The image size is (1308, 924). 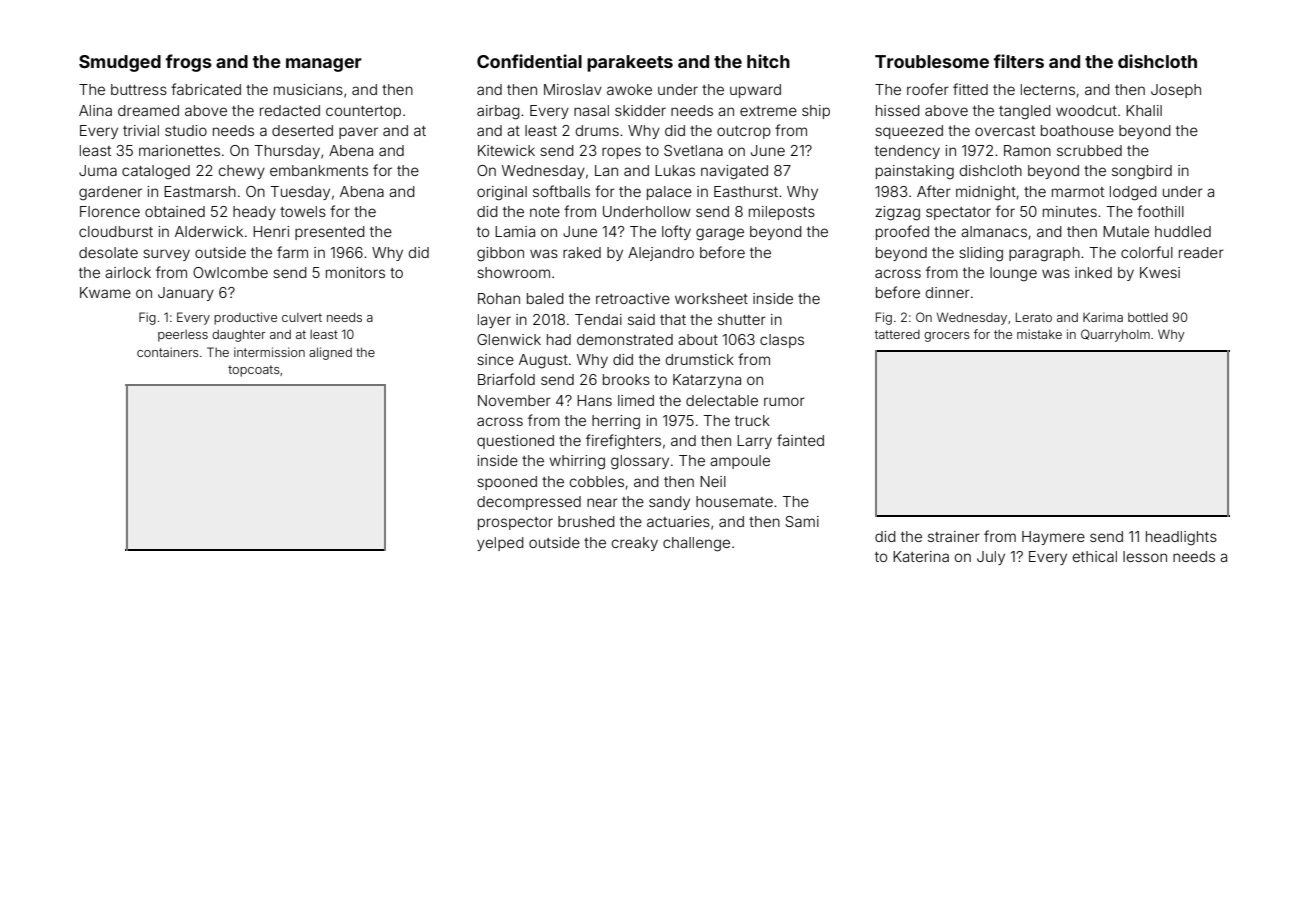 What do you see at coordinates (800, 440) in the screenshot?
I see `fainted` at bounding box center [800, 440].
